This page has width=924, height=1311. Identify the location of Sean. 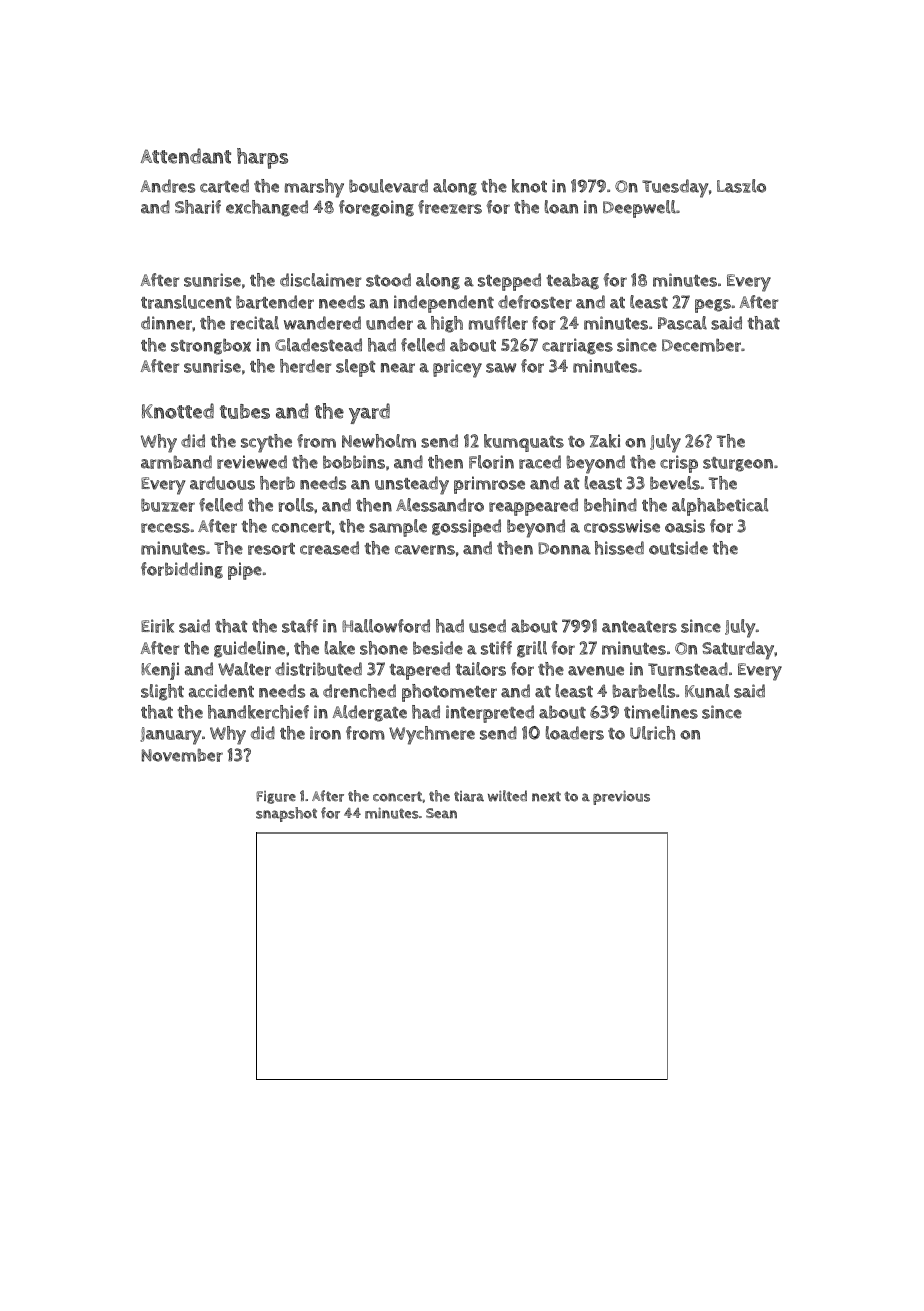
(441, 813).
